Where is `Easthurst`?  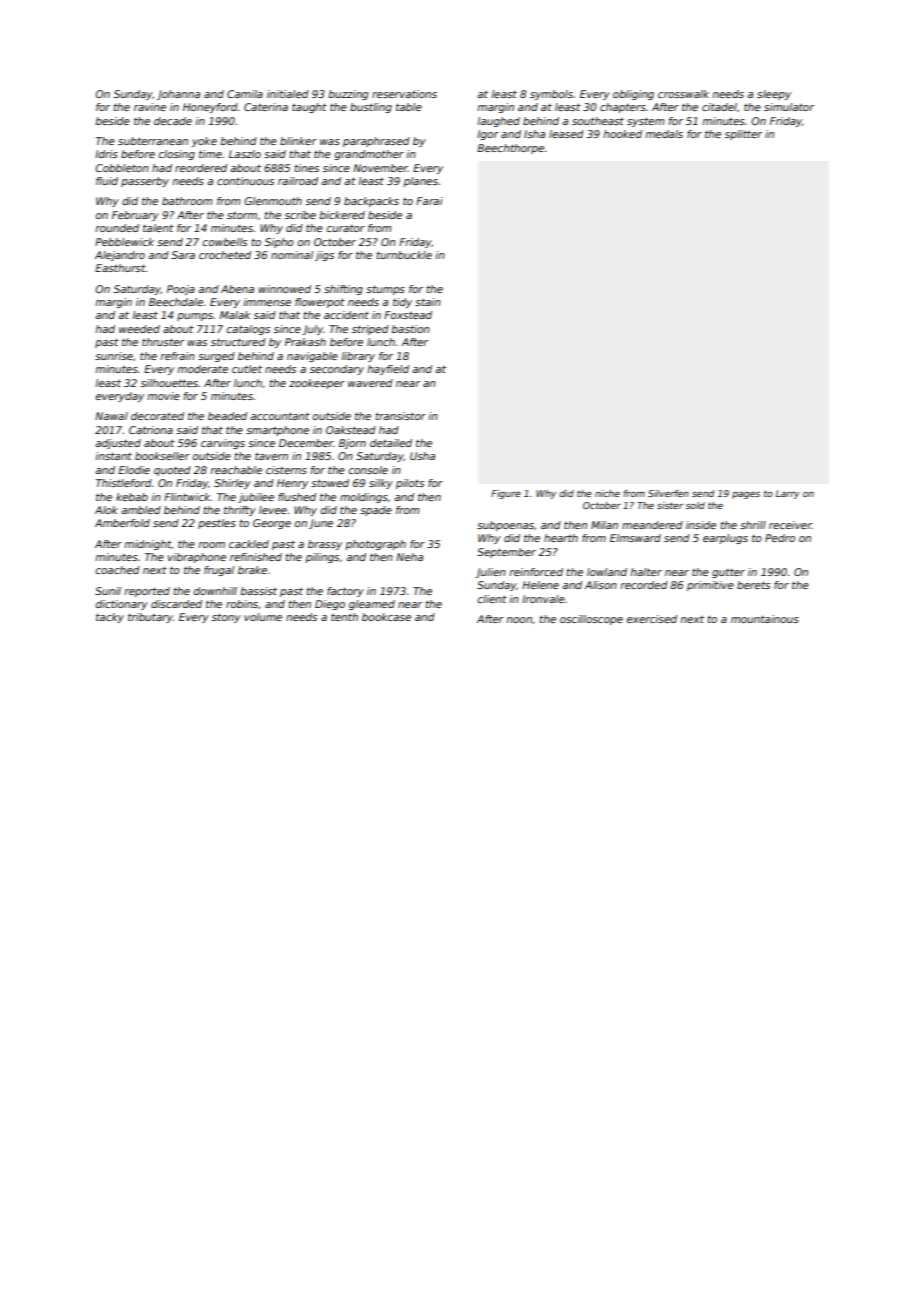 Easthurst is located at coordinates (120, 268).
